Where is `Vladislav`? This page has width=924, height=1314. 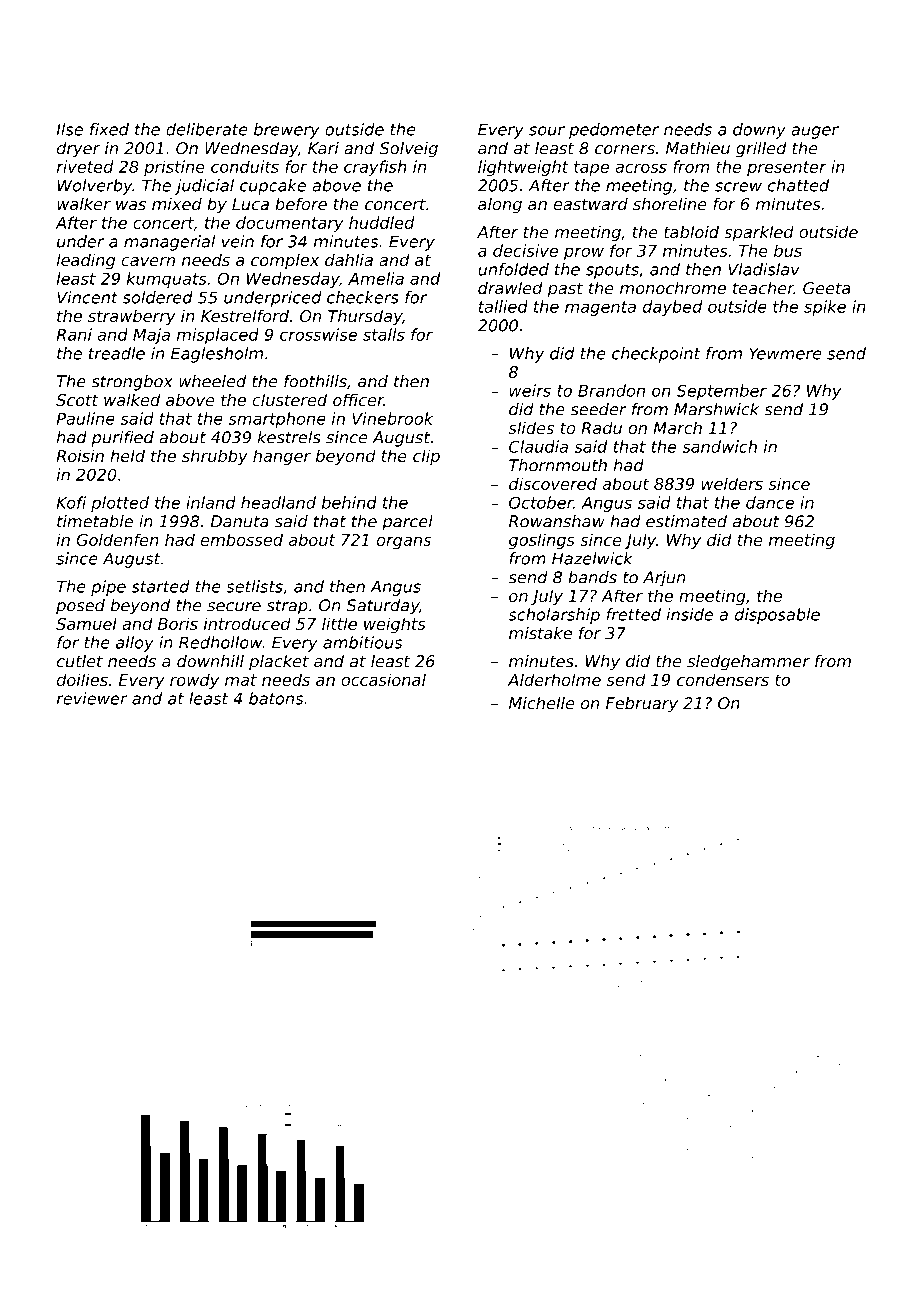
Vladislav is located at coordinates (764, 269).
